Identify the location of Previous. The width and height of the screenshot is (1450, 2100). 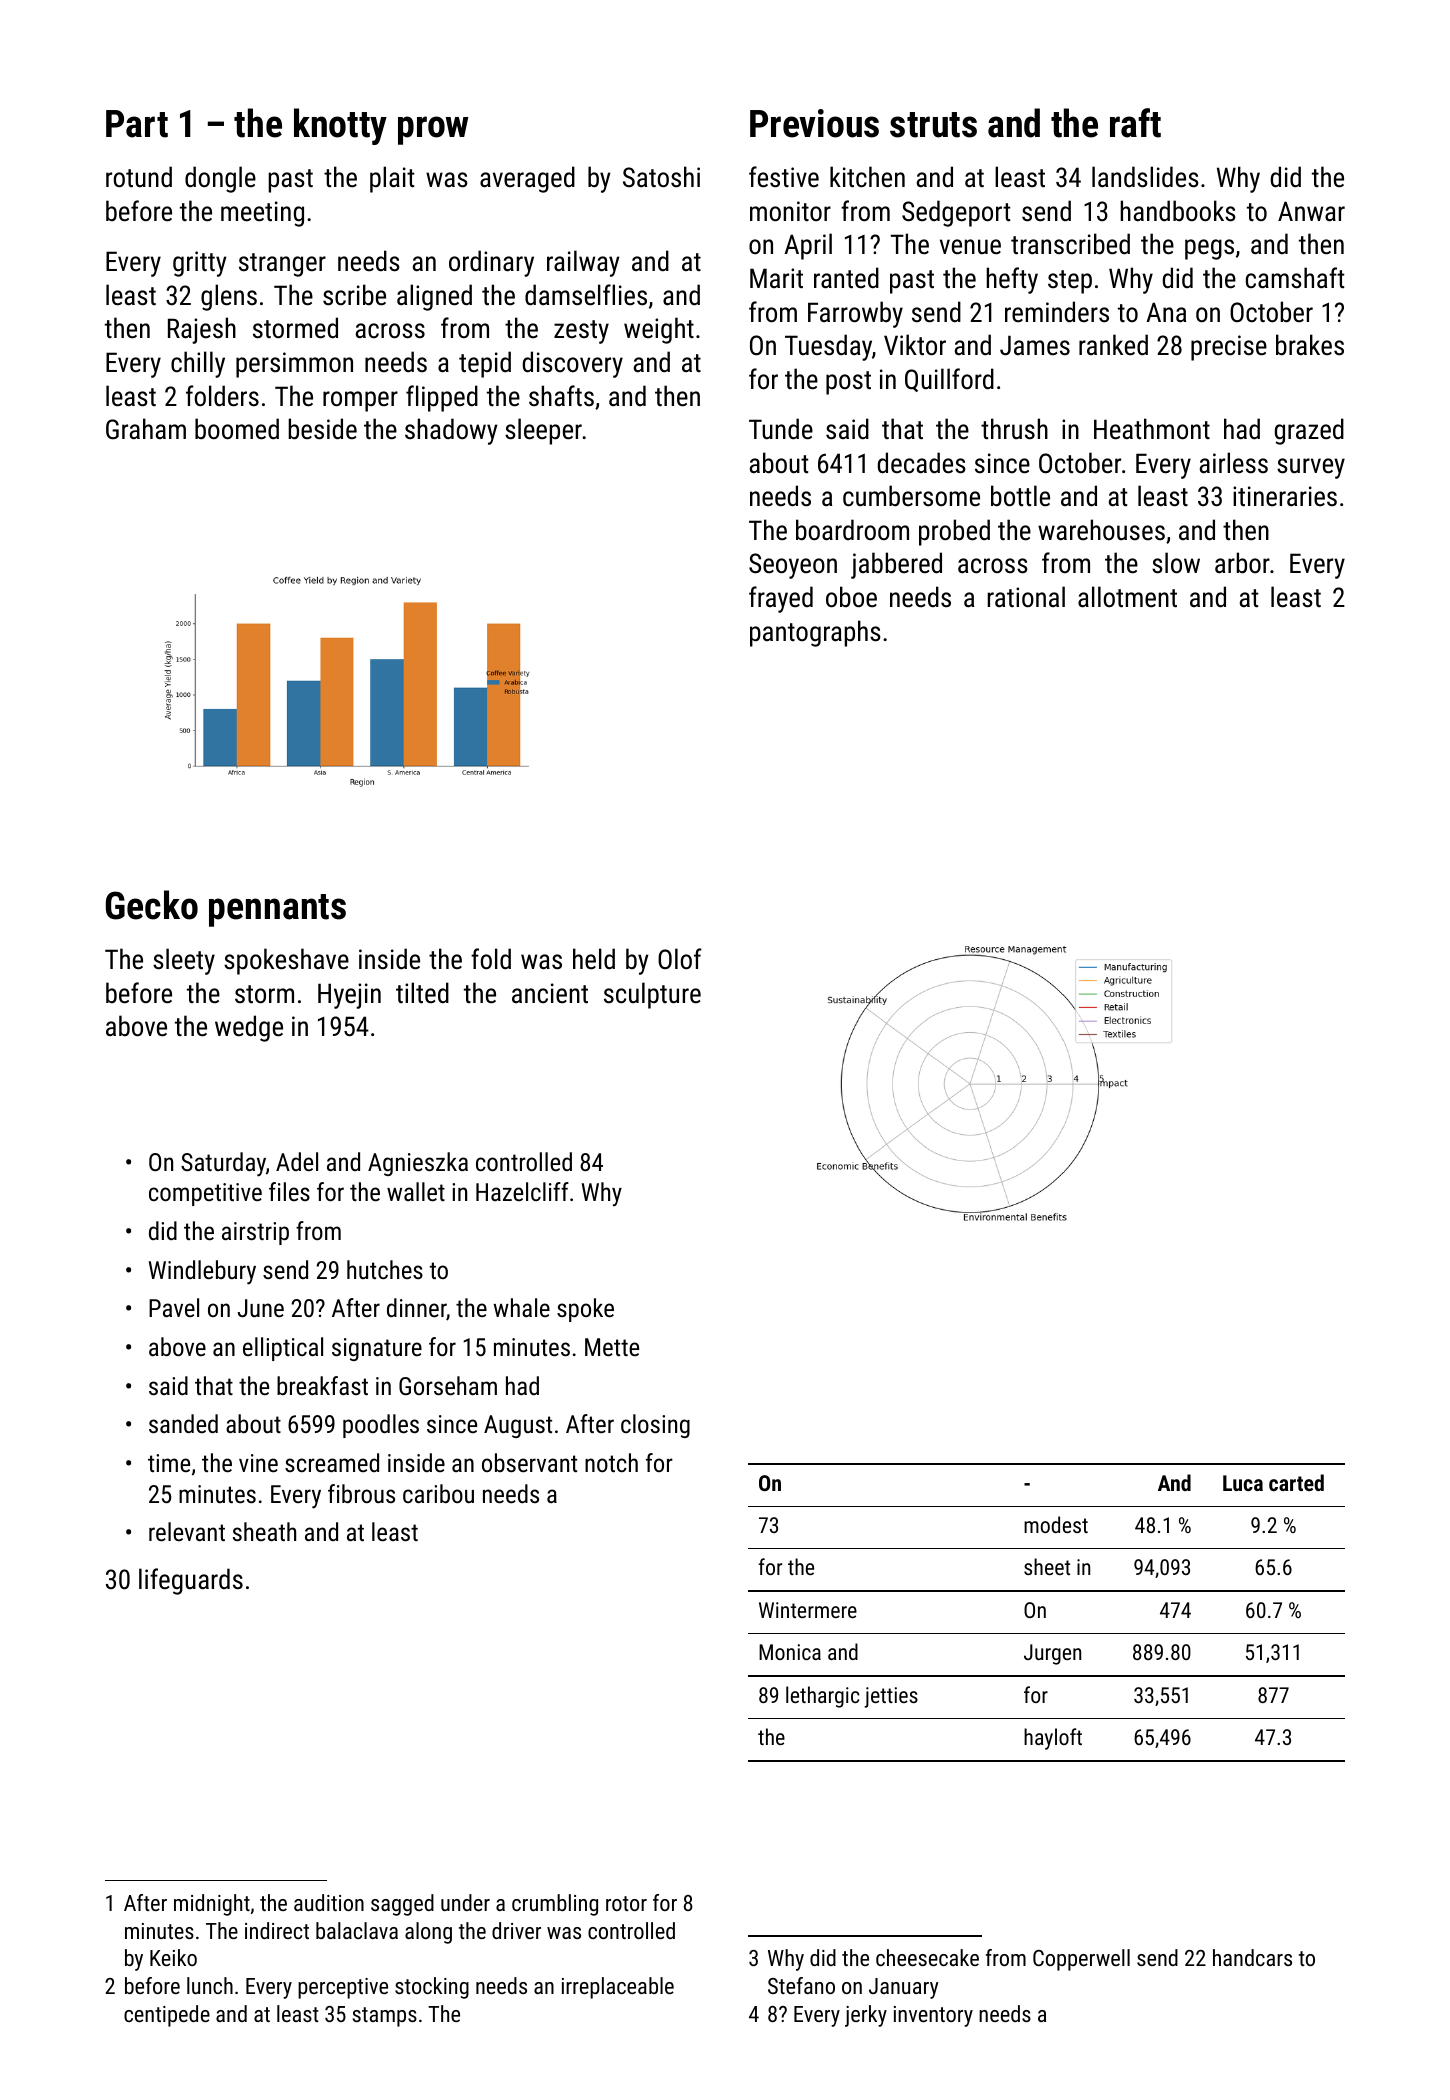
(814, 123).
